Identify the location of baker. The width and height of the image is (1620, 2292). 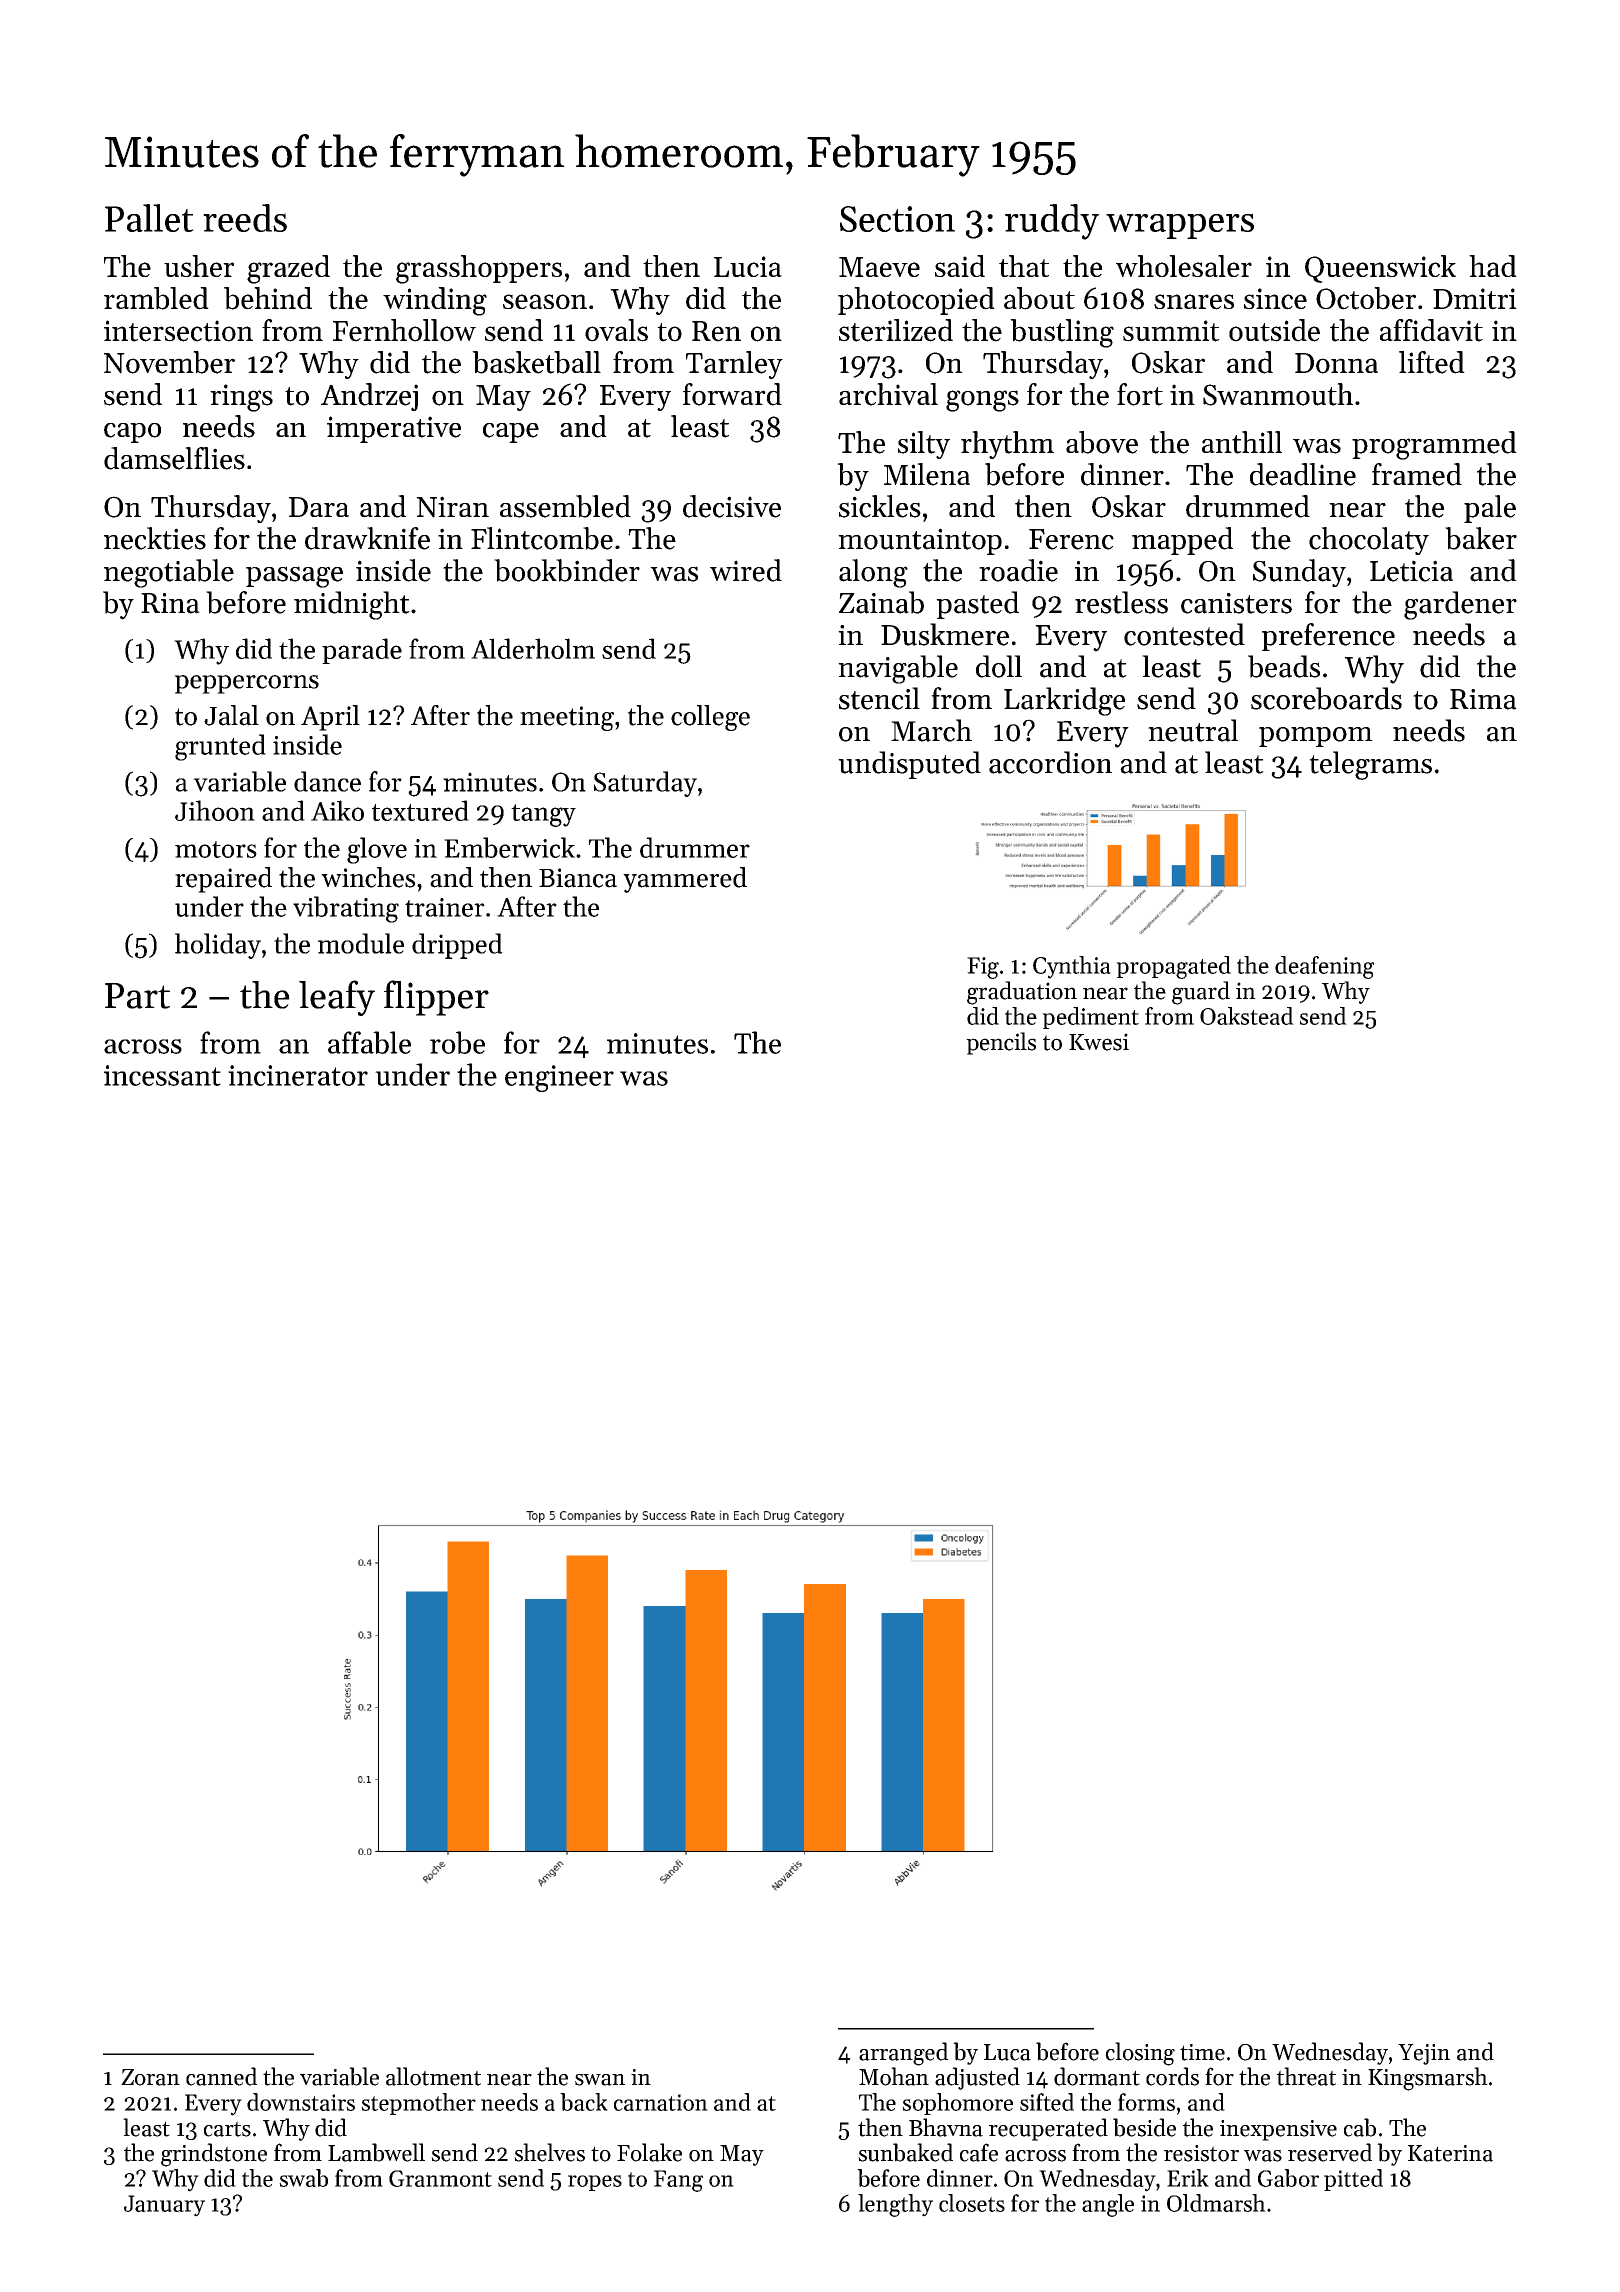
(1481, 538).
